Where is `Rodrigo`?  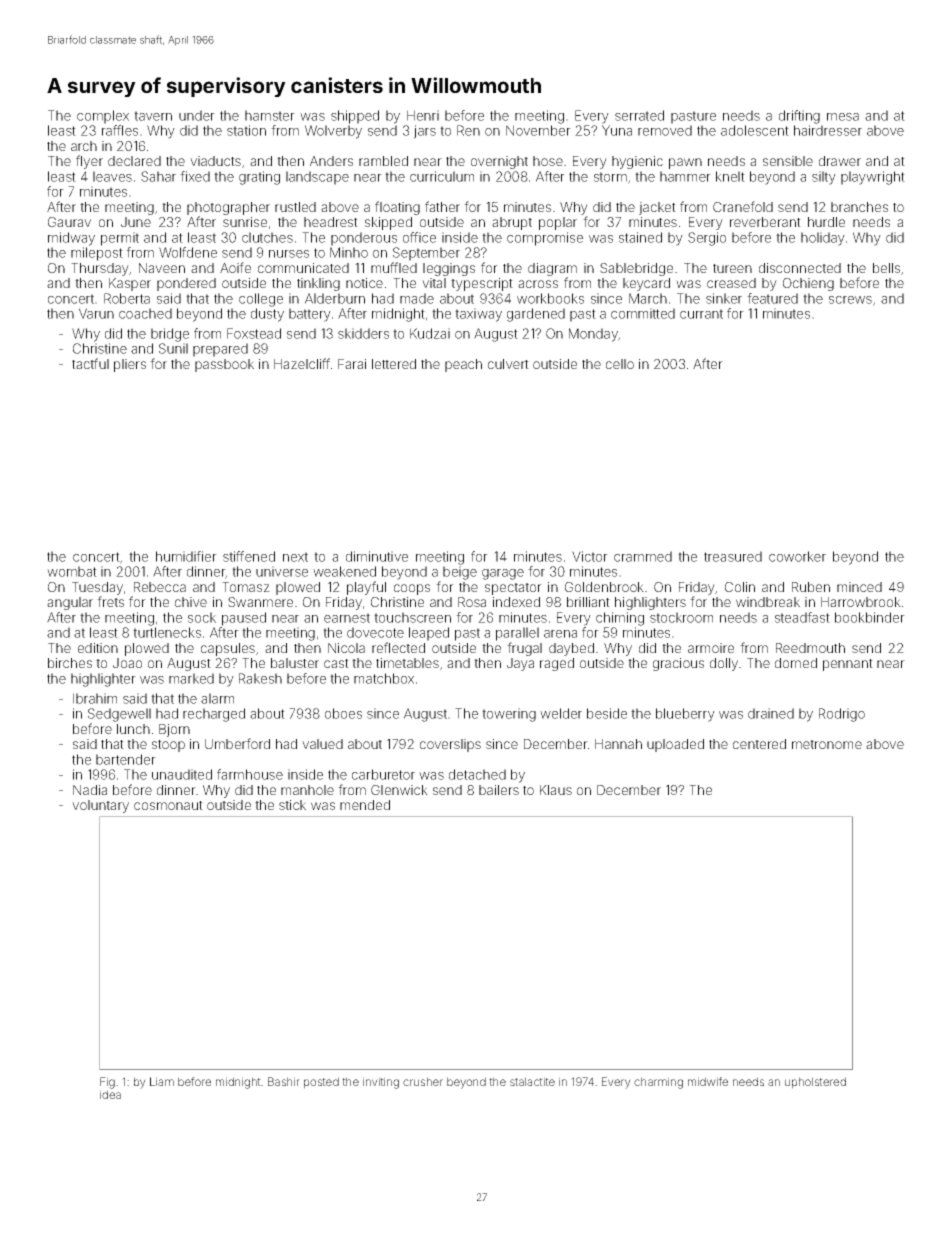
Rodrigo is located at coordinates (842, 715).
